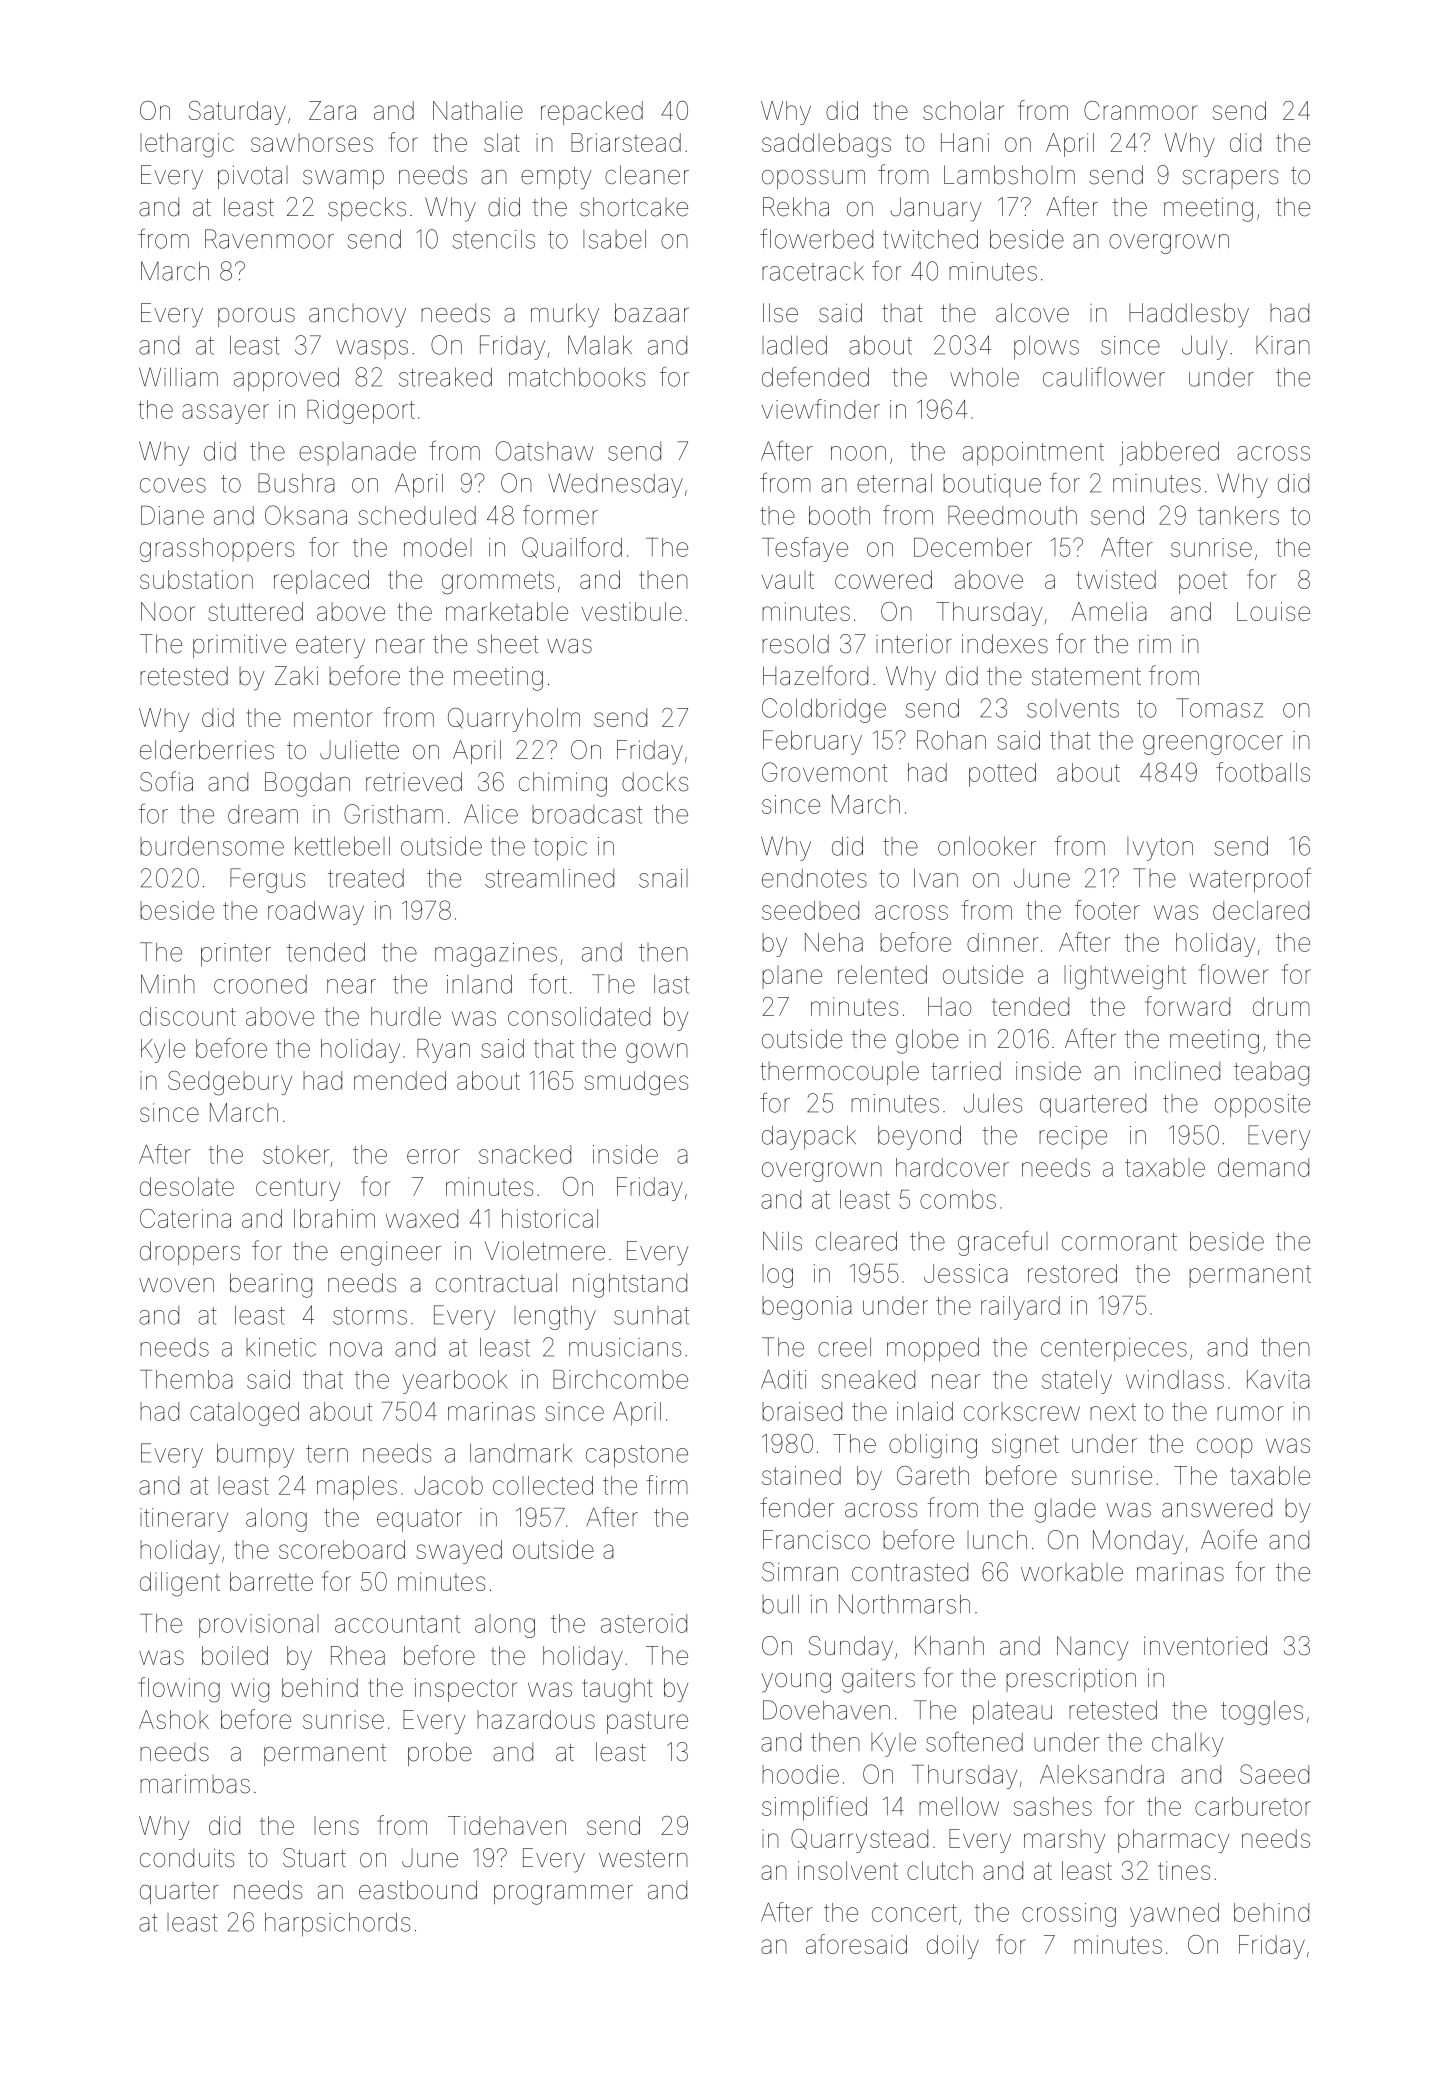 This image has width=1450, height=2100. Describe the element at coordinates (563, 1895) in the image. I see `programmer` at that location.
